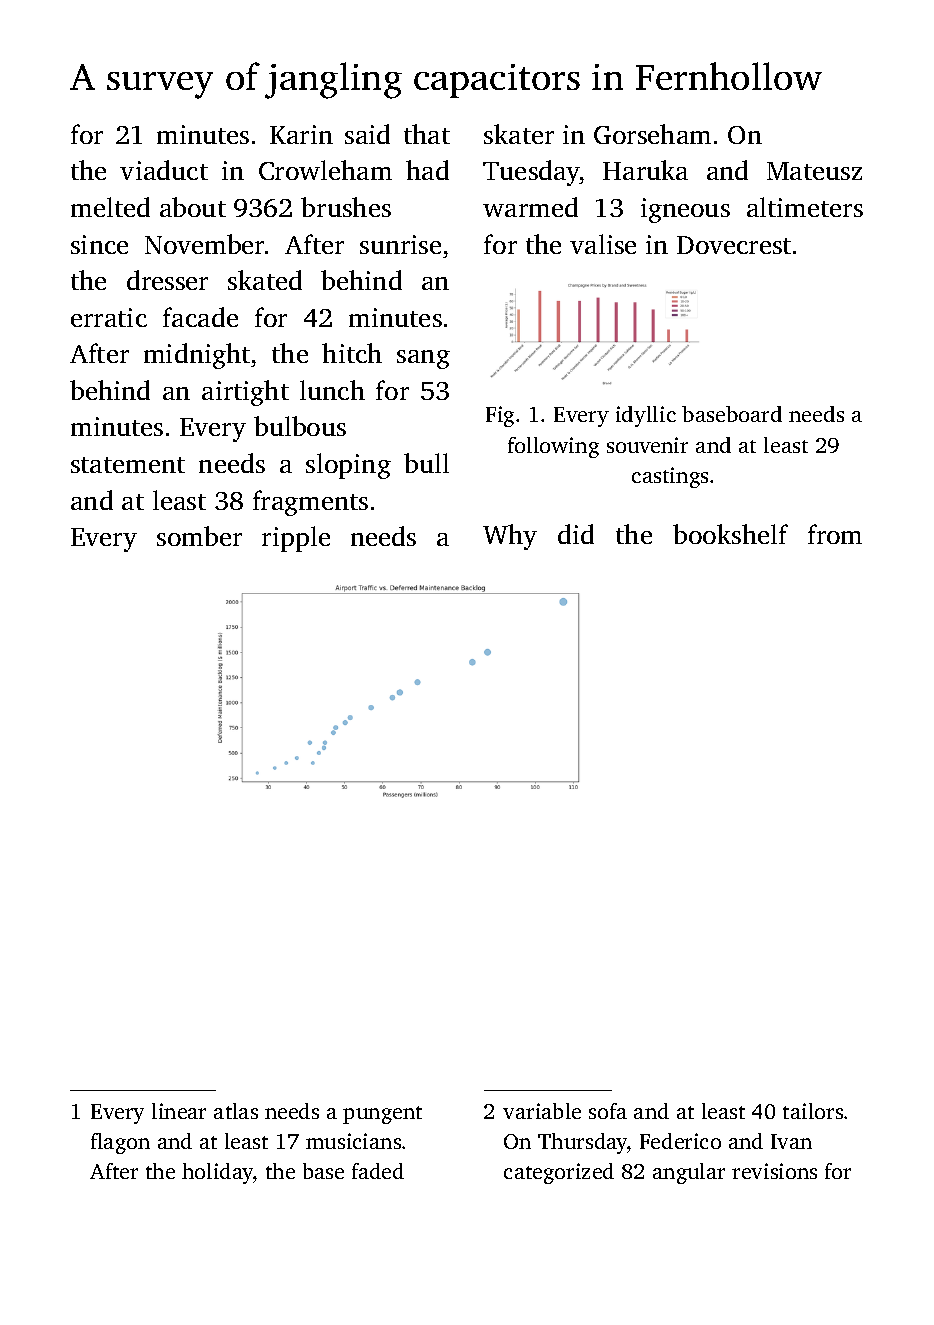 The height and width of the page is (1325, 934). Describe the element at coordinates (689, 1173) in the page. I see `angular` at that location.
